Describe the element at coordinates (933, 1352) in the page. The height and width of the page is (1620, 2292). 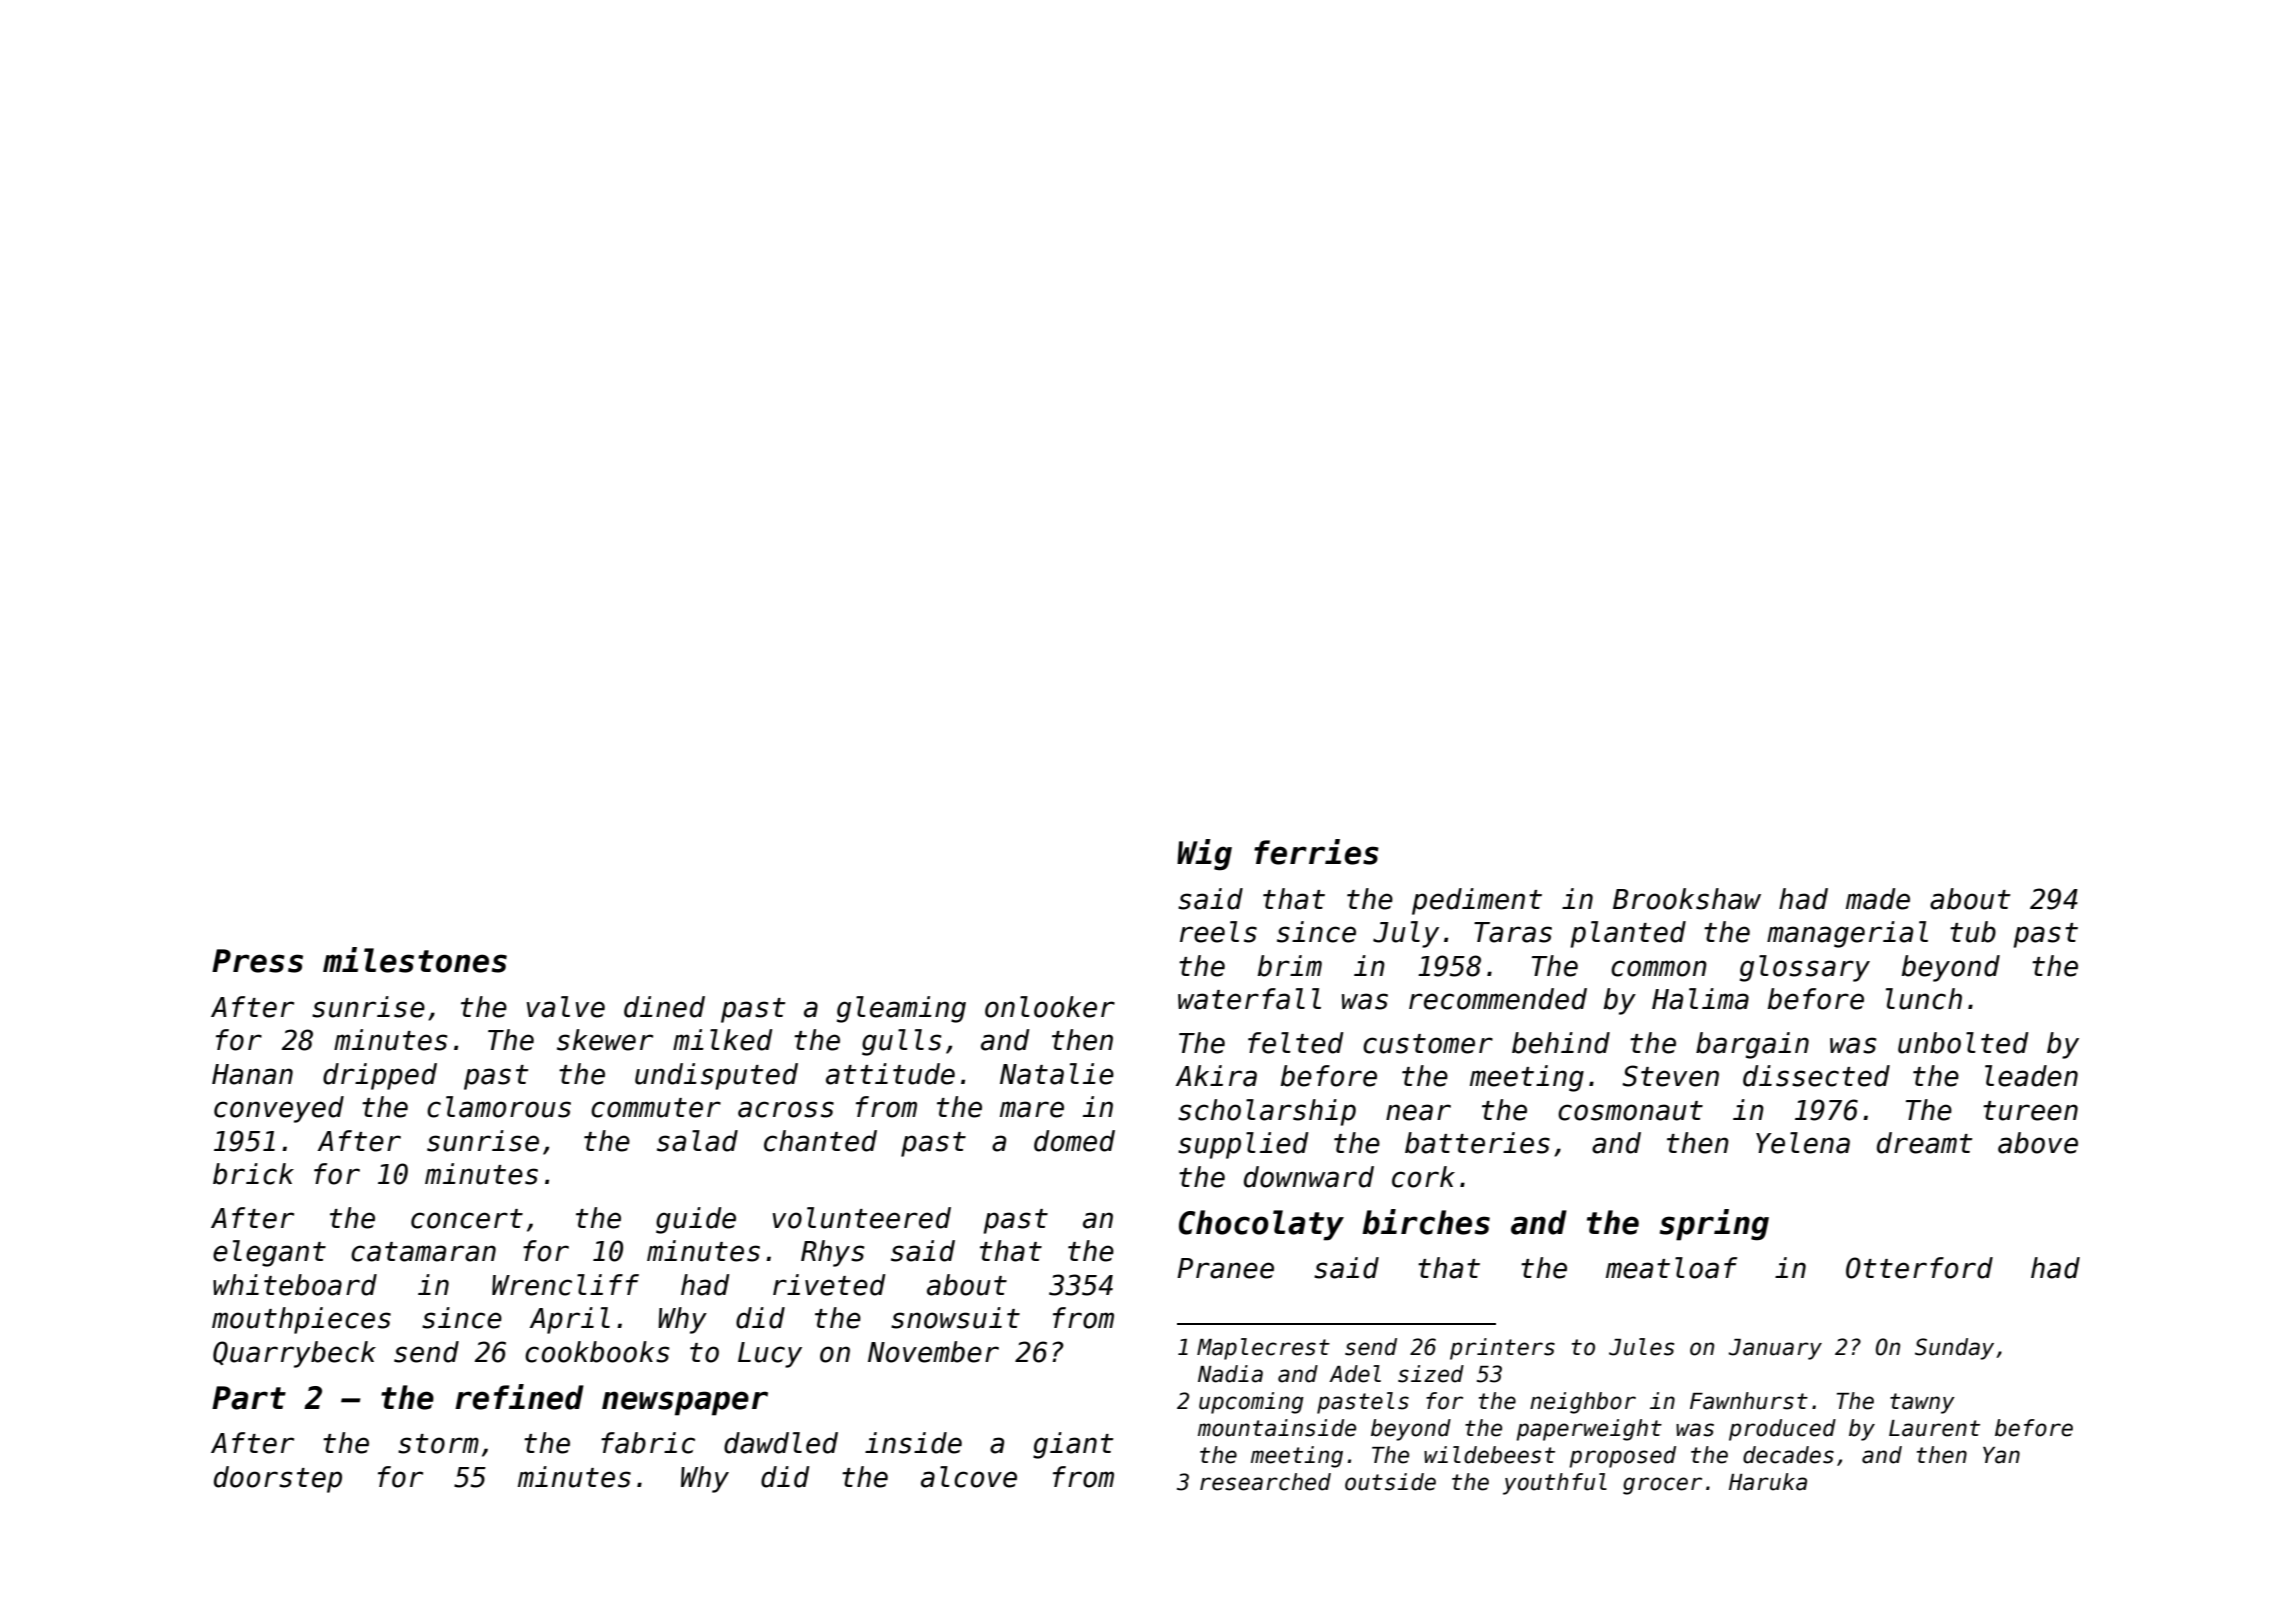
I see `November` at that location.
